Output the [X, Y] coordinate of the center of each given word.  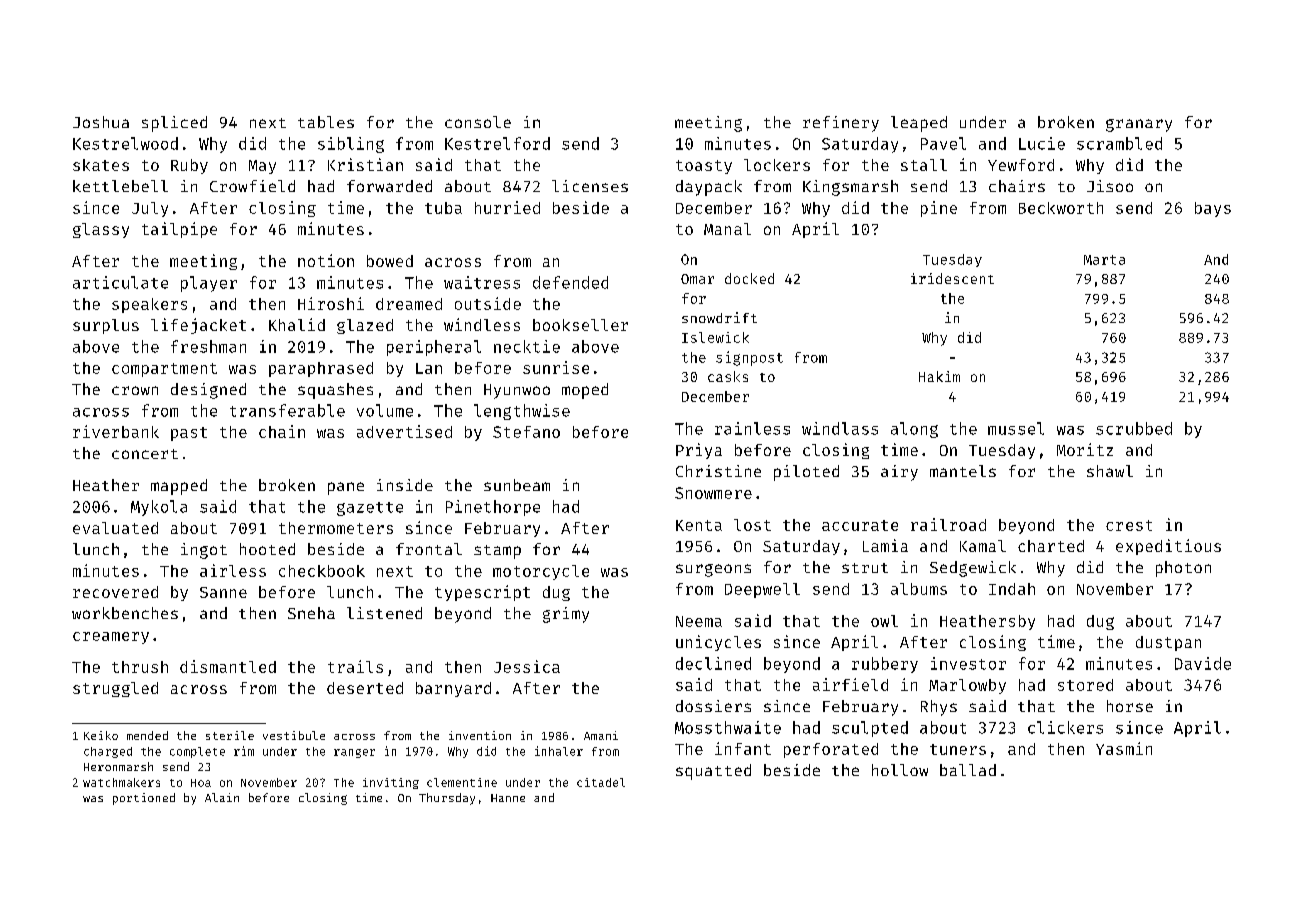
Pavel [943, 143]
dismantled [228, 666]
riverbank [116, 431]
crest [1129, 525]
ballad [968, 770]
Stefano [526, 432]
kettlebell [120, 186]
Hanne [508, 798]
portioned [144, 799]
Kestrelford [497, 143]
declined [713, 663]
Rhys [939, 708]
